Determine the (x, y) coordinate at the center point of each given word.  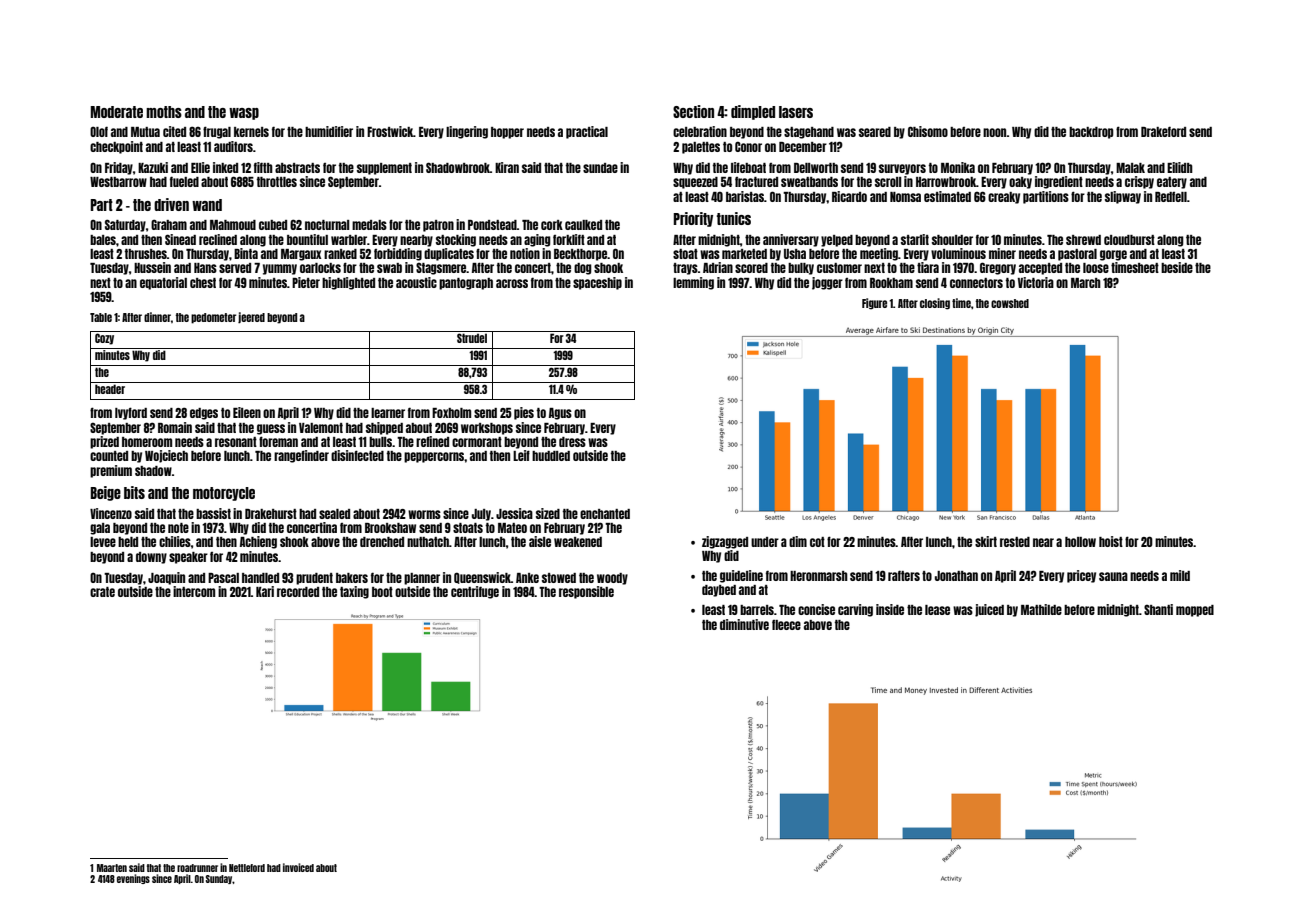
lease (937, 610)
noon (995, 132)
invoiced (298, 867)
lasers (796, 112)
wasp (244, 114)
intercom (194, 591)
